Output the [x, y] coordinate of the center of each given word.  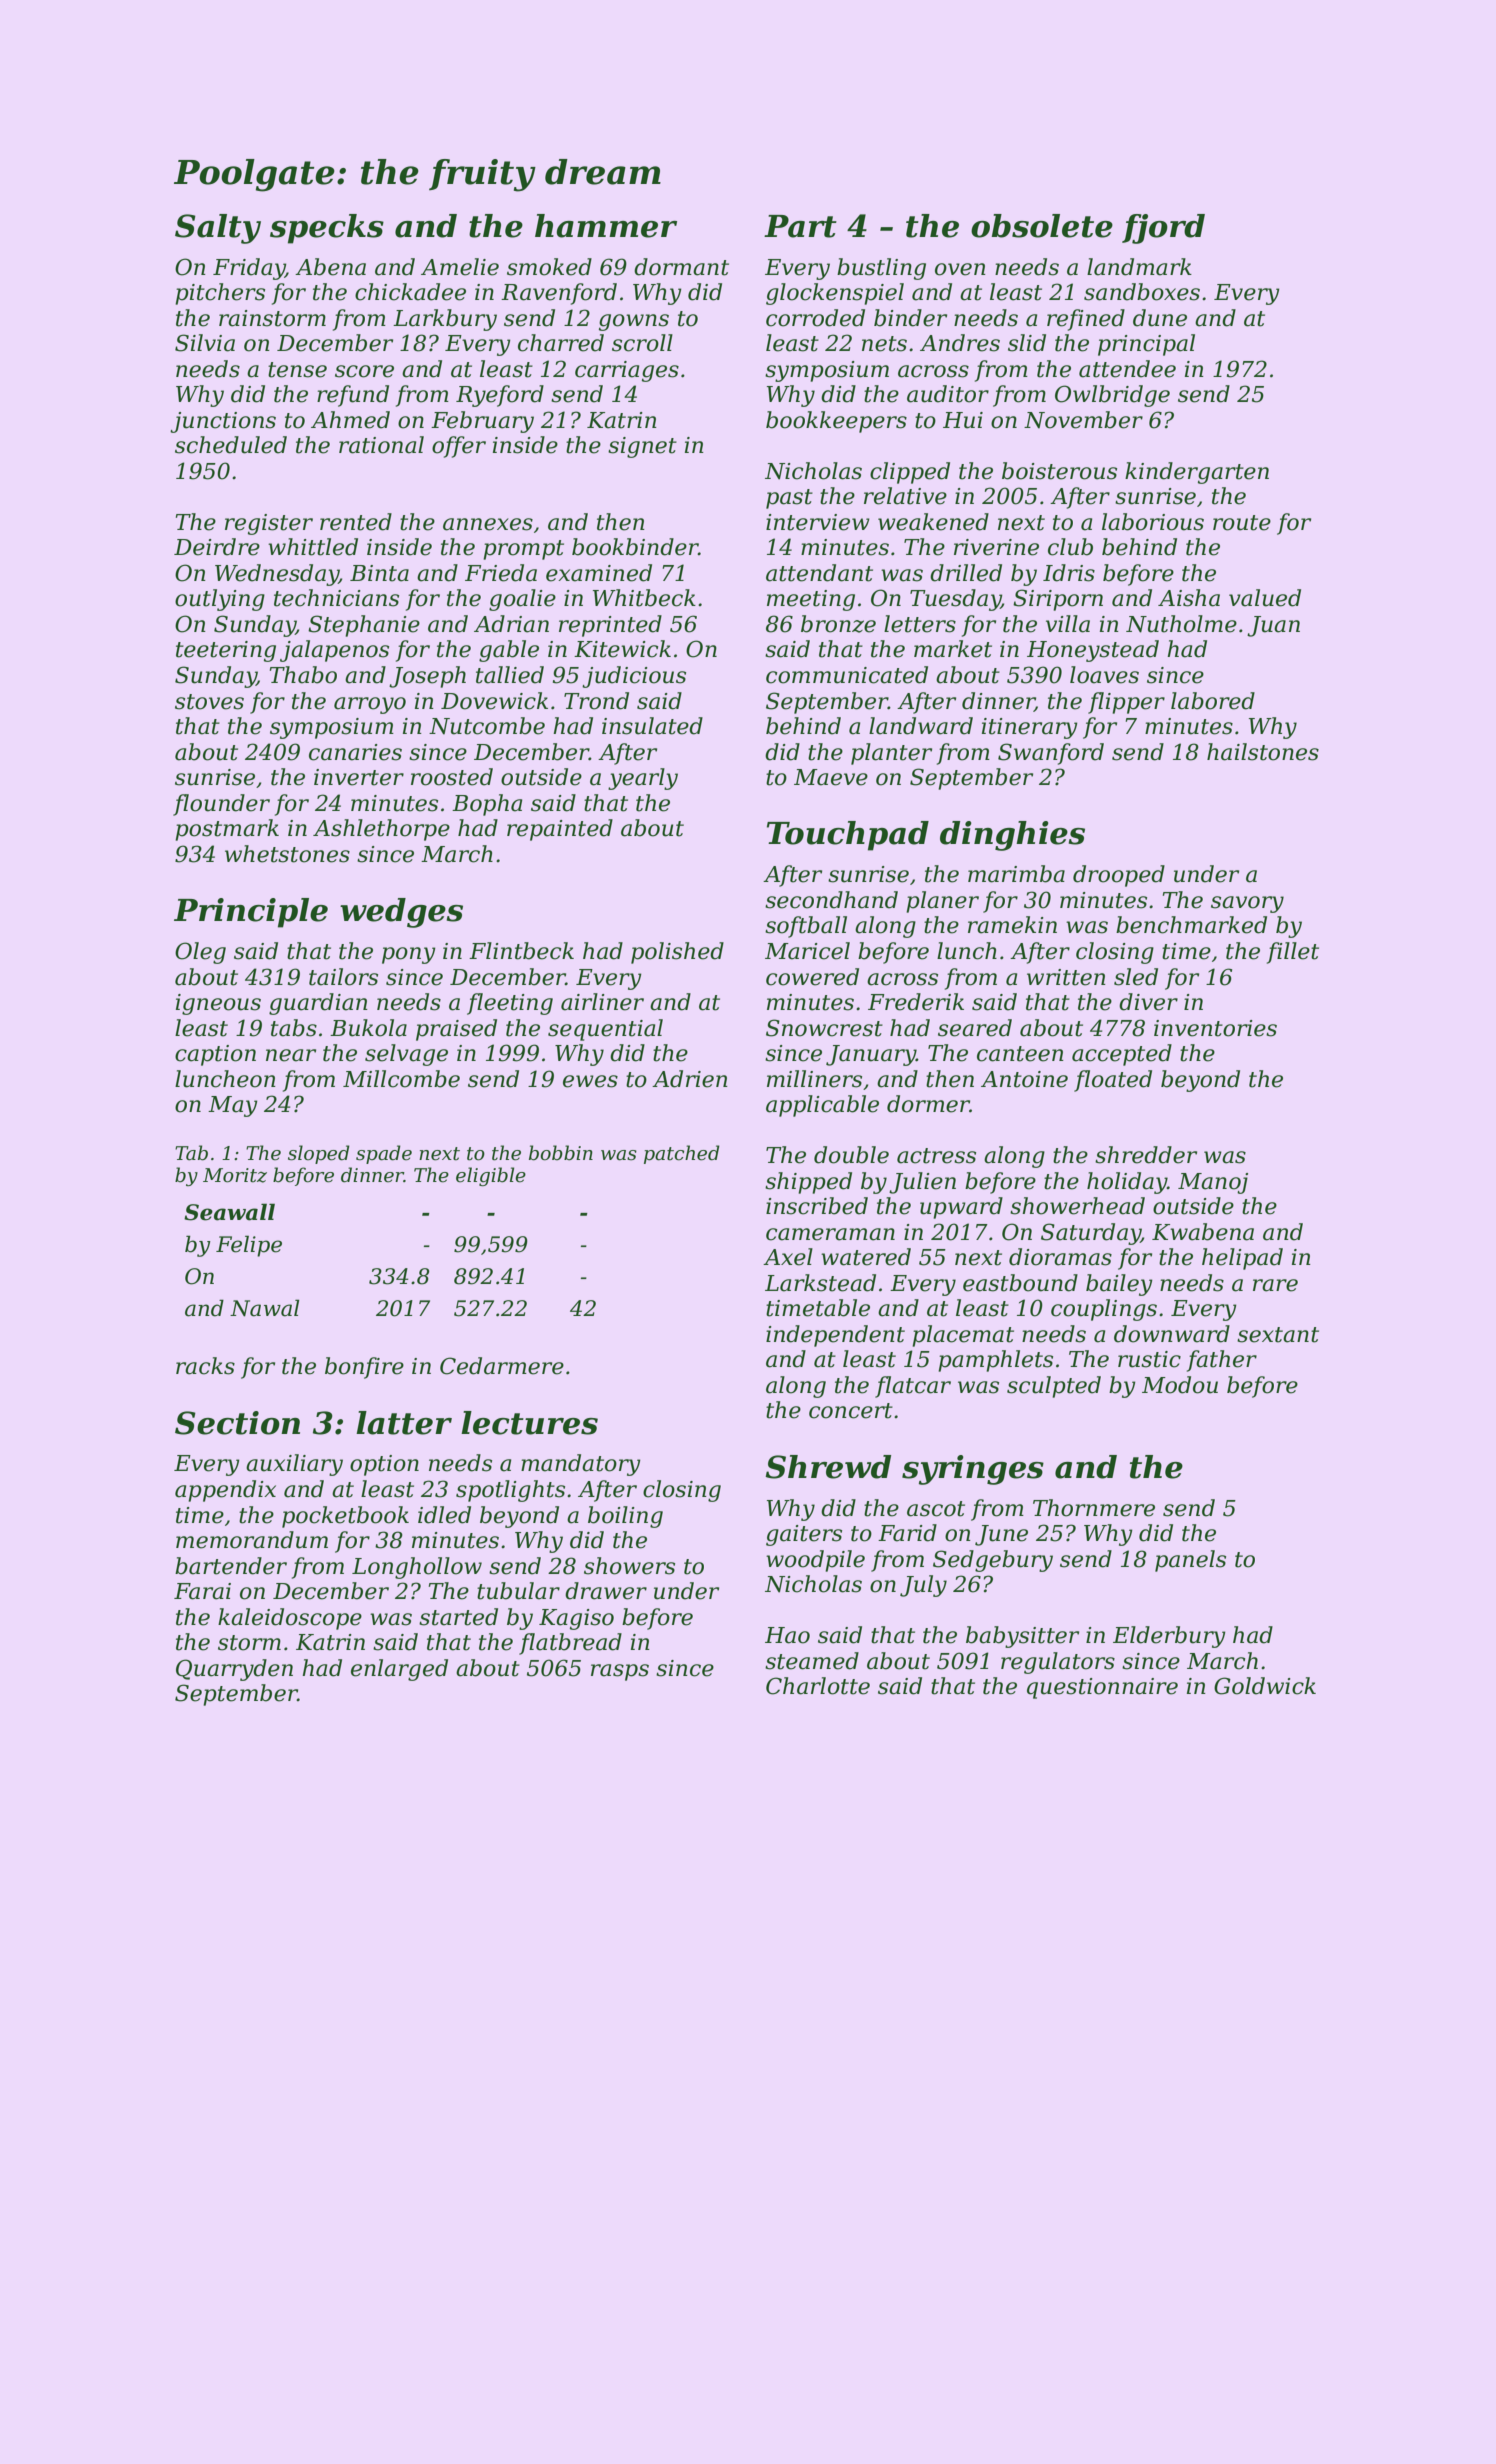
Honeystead [1093, 651]
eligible [491, 1176]
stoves [209, 702]
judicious [634, 677]
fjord [1163, 229]
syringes [973, 1470]
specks [327, 229]
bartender [231, 1566]
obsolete [1042, 226]
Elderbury [1169, 1637]
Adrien [690, 1079]
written [1066, 977]
